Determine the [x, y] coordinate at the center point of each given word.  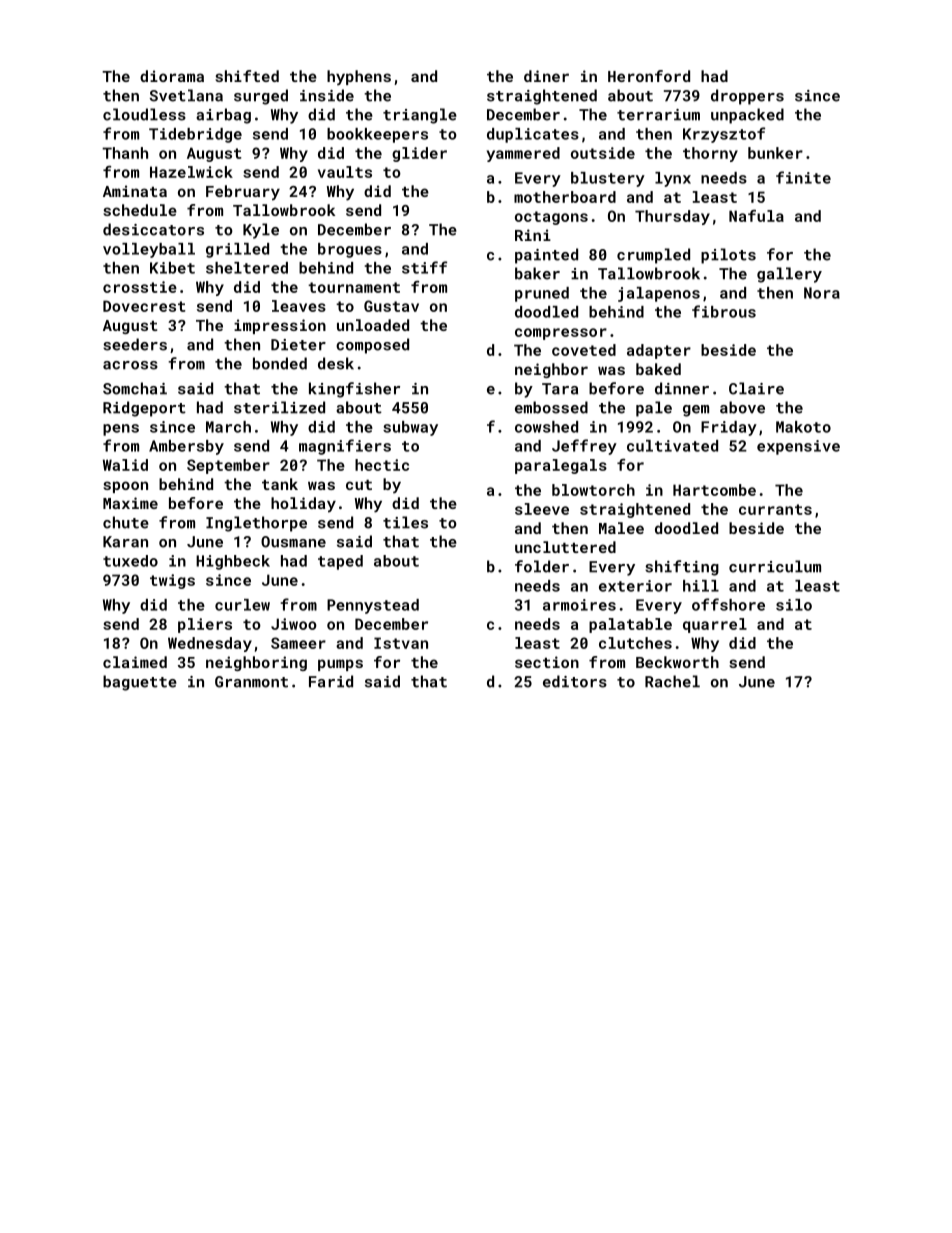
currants [775, 509]
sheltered [247, 268]
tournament [354, 287]
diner [546, 76]
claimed [135, 662]
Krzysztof [724, 135]
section [547, 662]
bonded [280, 363]
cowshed [546, 427]
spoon [125, 487]
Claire [756, 388]
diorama [172, 76]
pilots [728, 256]
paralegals [561, 466]
